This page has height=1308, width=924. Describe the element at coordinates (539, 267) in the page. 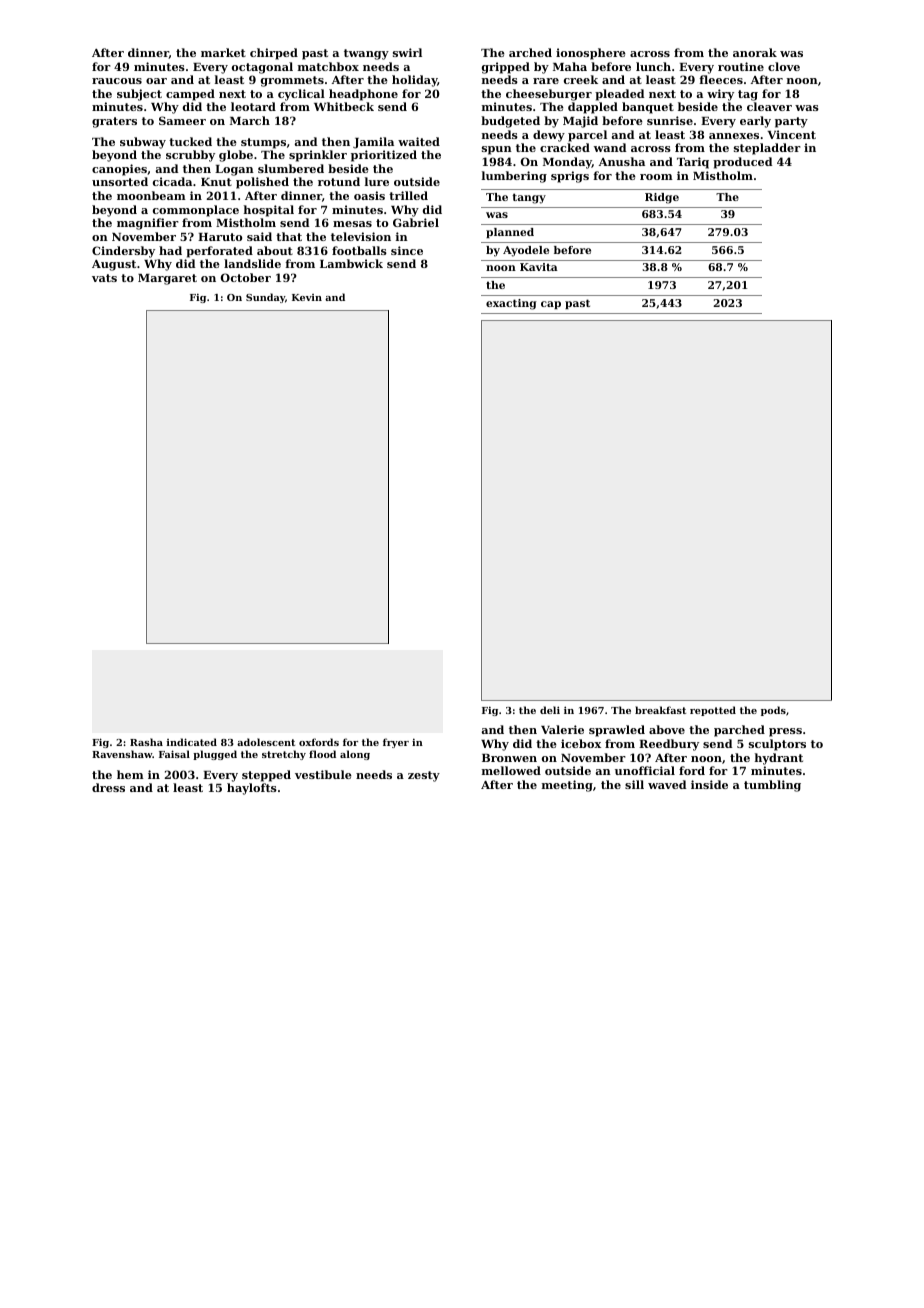

I see `Kavita` at that location.
